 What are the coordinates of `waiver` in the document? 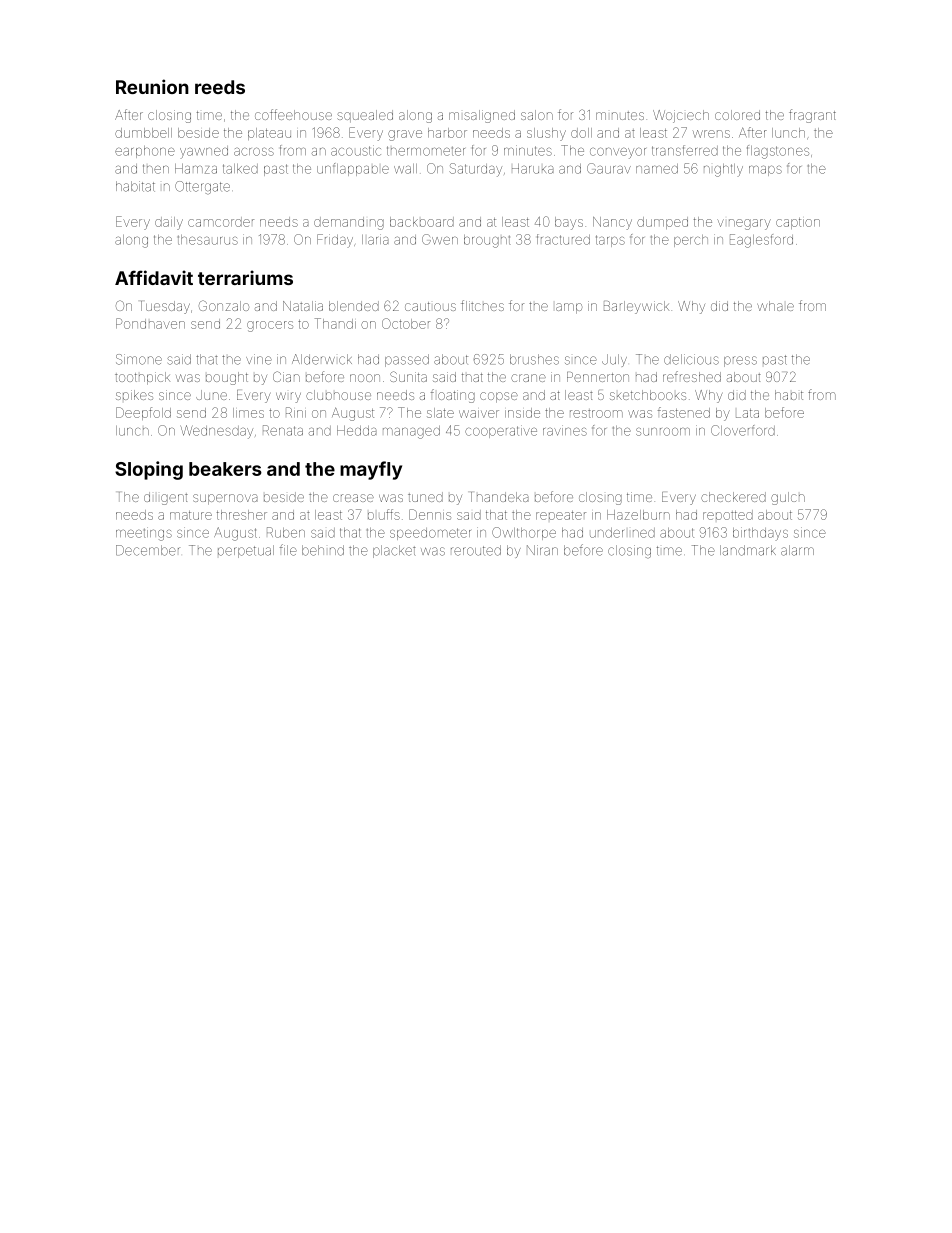 It's located at (479, 414).
